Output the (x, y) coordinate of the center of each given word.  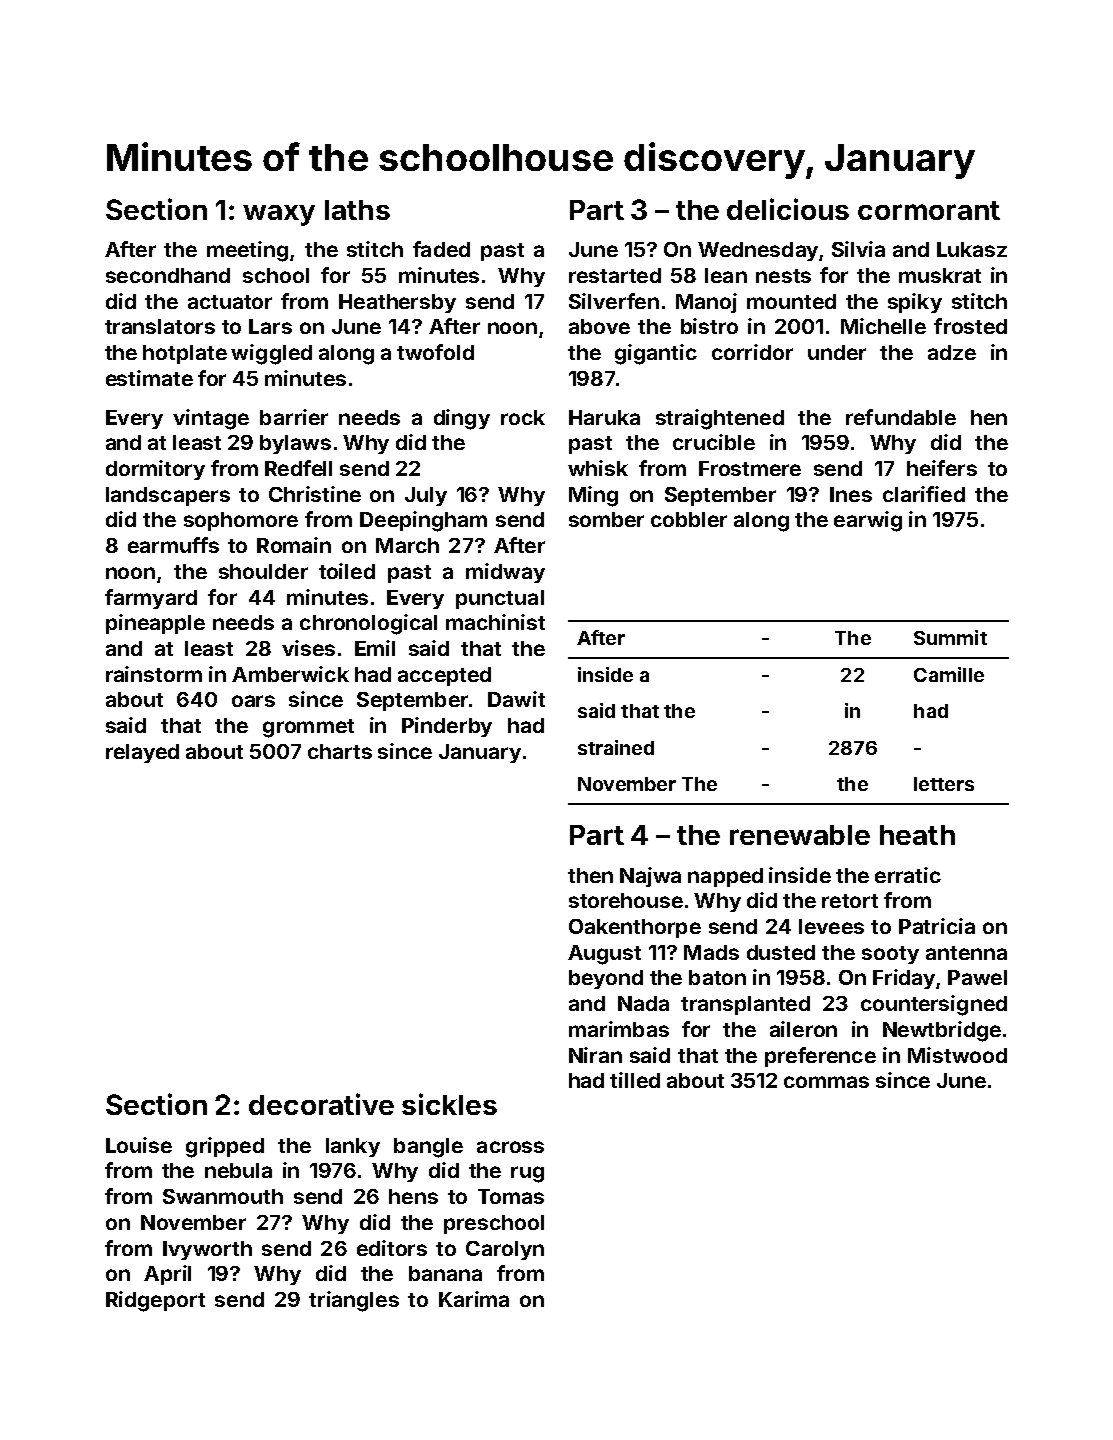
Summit (950, 637)
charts (340, 751)
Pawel (977, 977)
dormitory (155, 470)
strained (616, 747)
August (604, 955)
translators (160, 326)
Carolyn (505, 1250)
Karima (474, 1299)
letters (944, 784)
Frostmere (750, 468)
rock (523, 417)
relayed (142, 753)
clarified (924, 494)
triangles (354, 1301)
